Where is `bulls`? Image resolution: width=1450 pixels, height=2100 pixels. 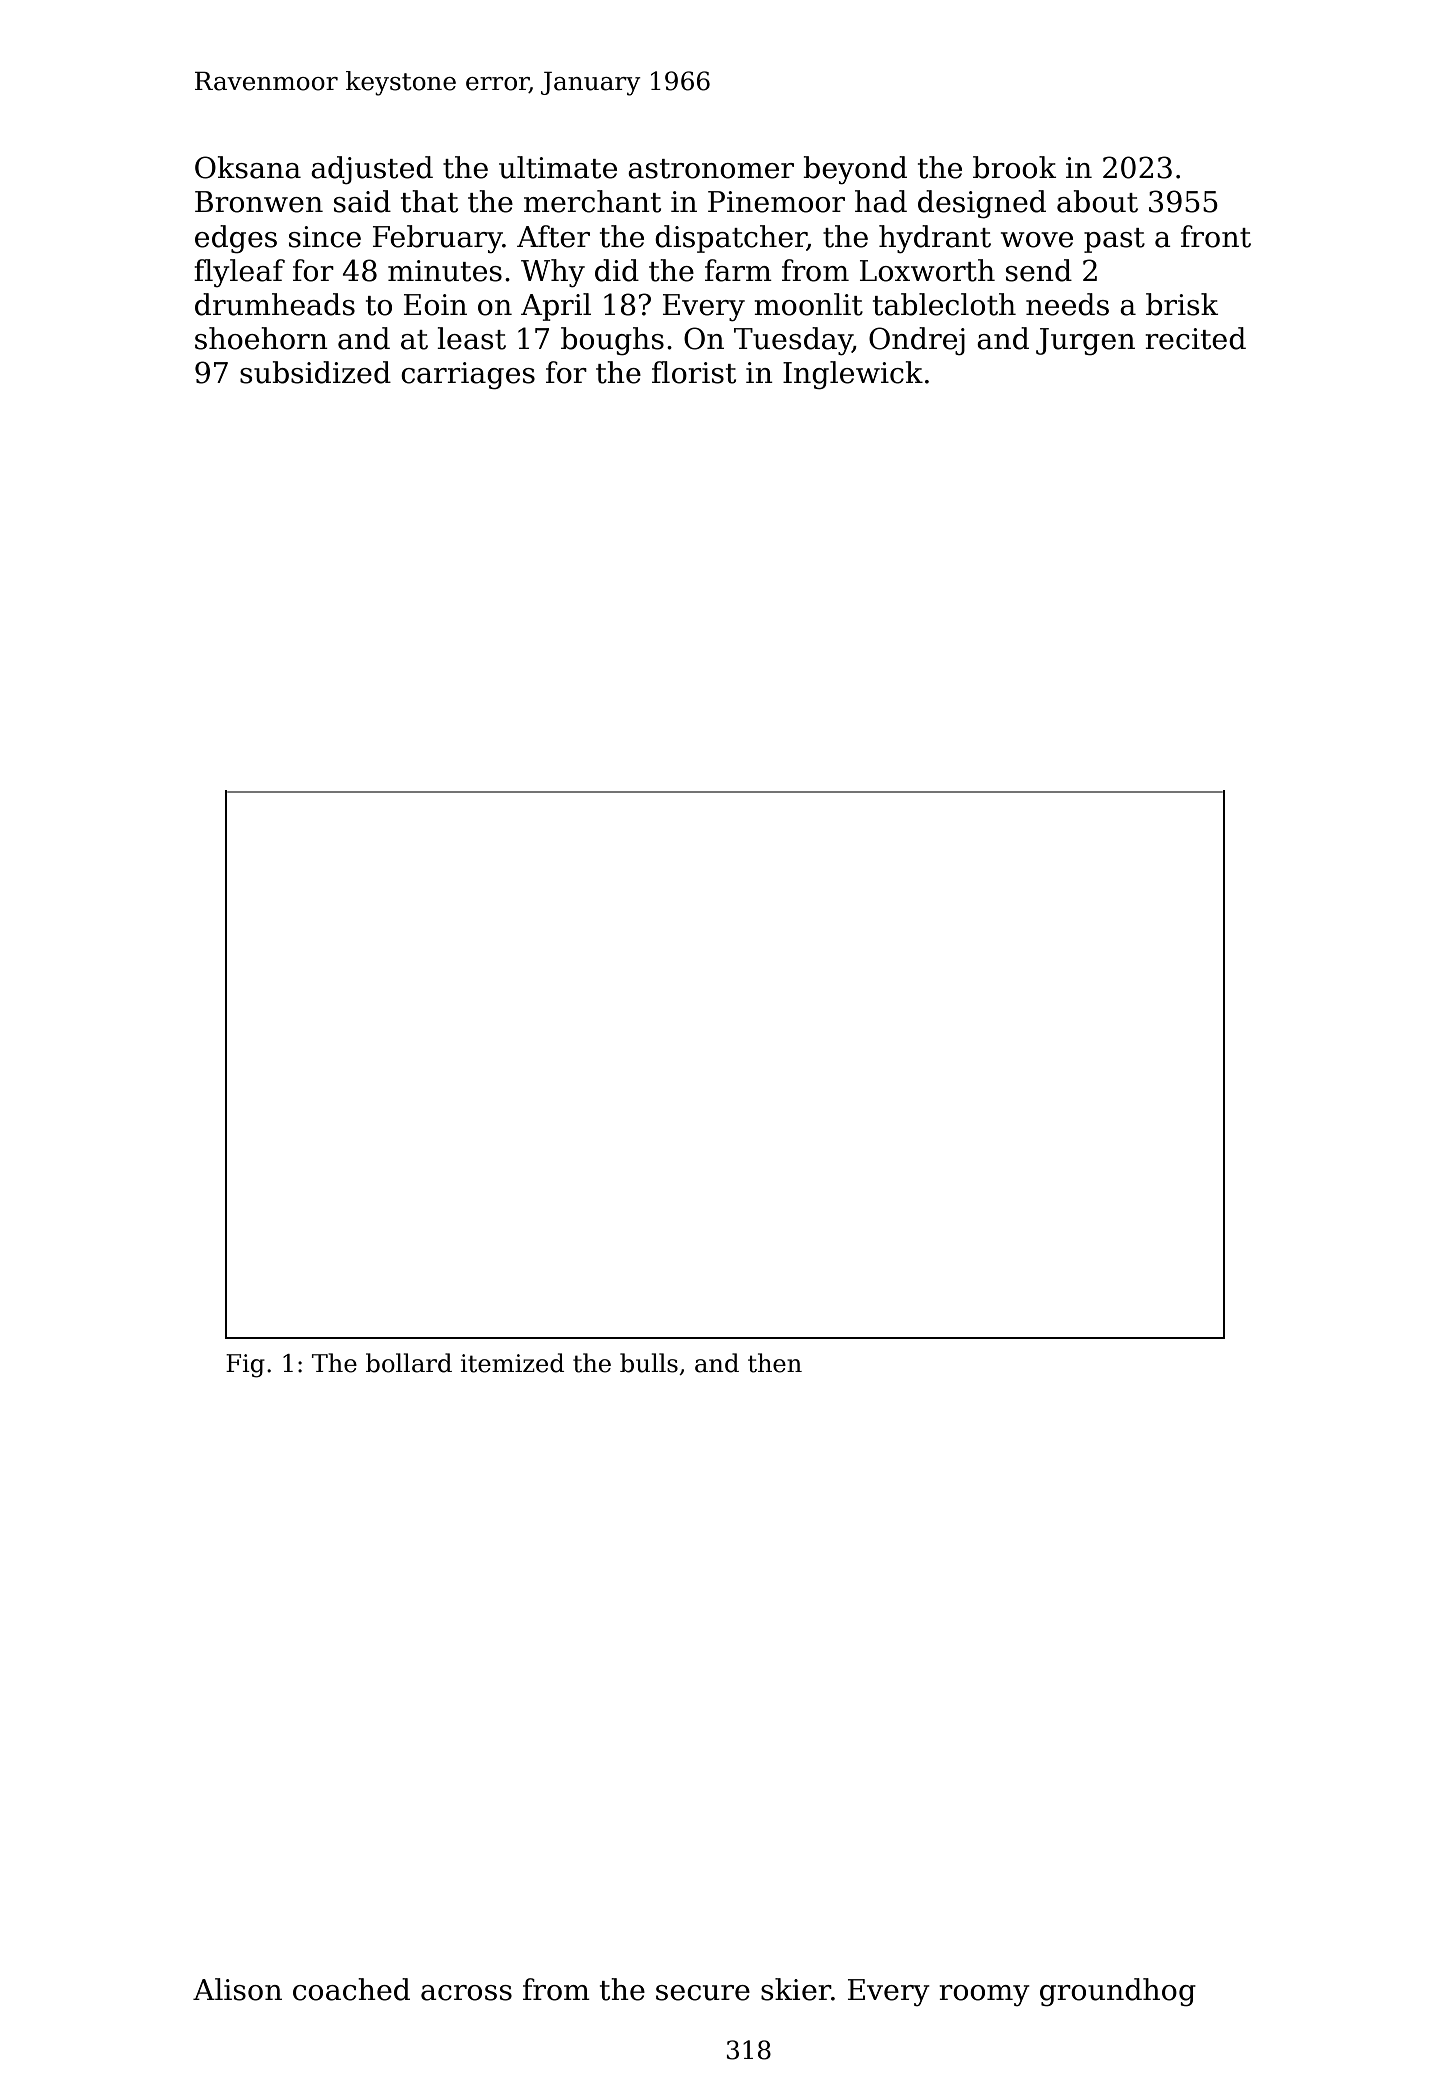
bulls is located at coordinates (649, 1363).
